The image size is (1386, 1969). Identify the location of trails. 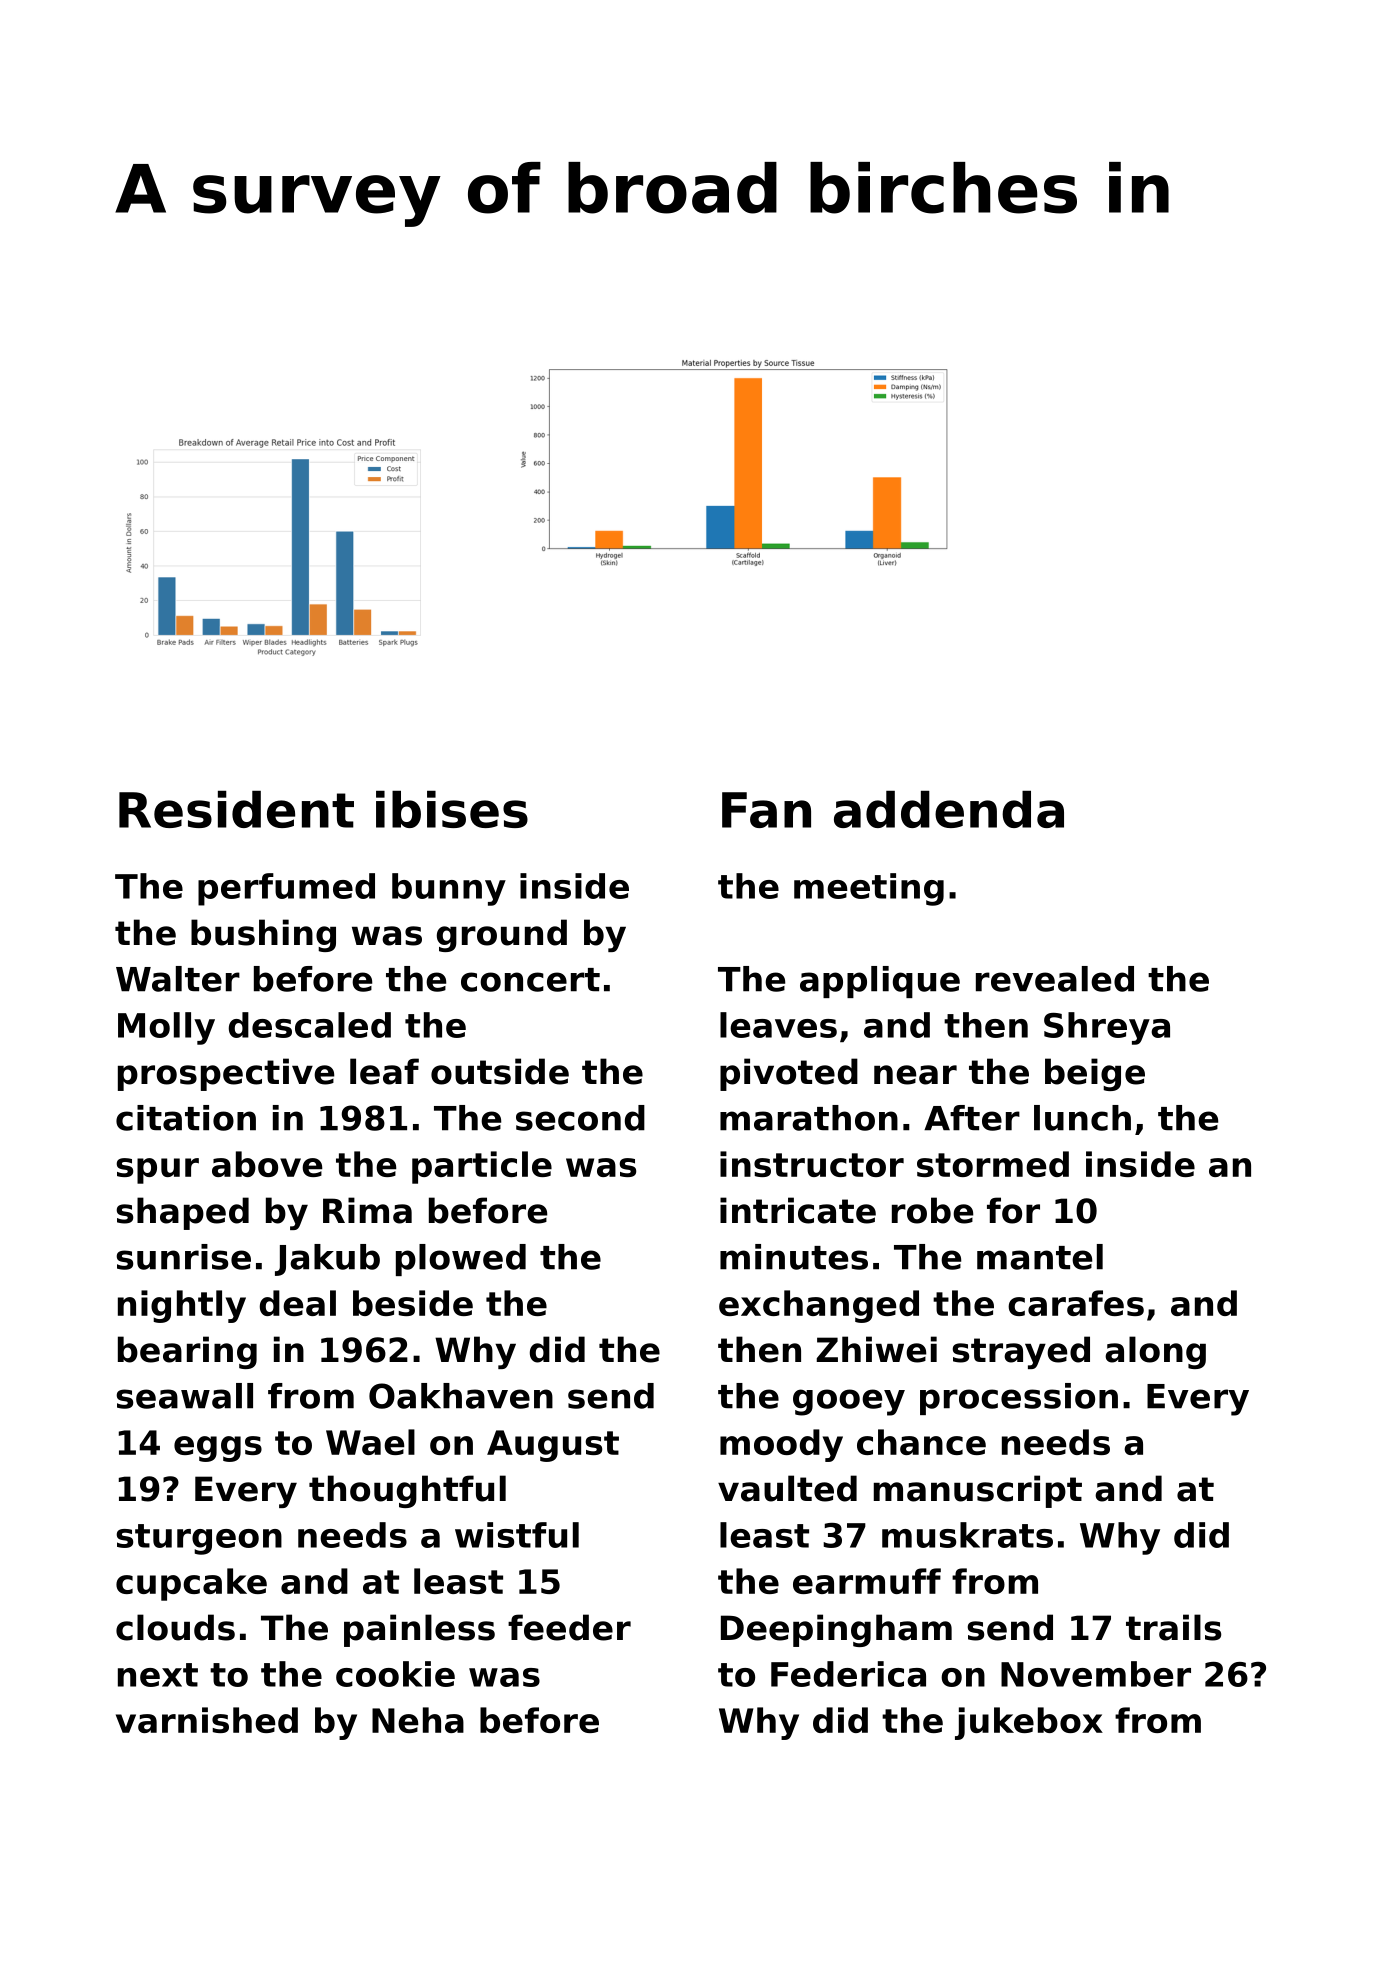
(1173, 1627).
